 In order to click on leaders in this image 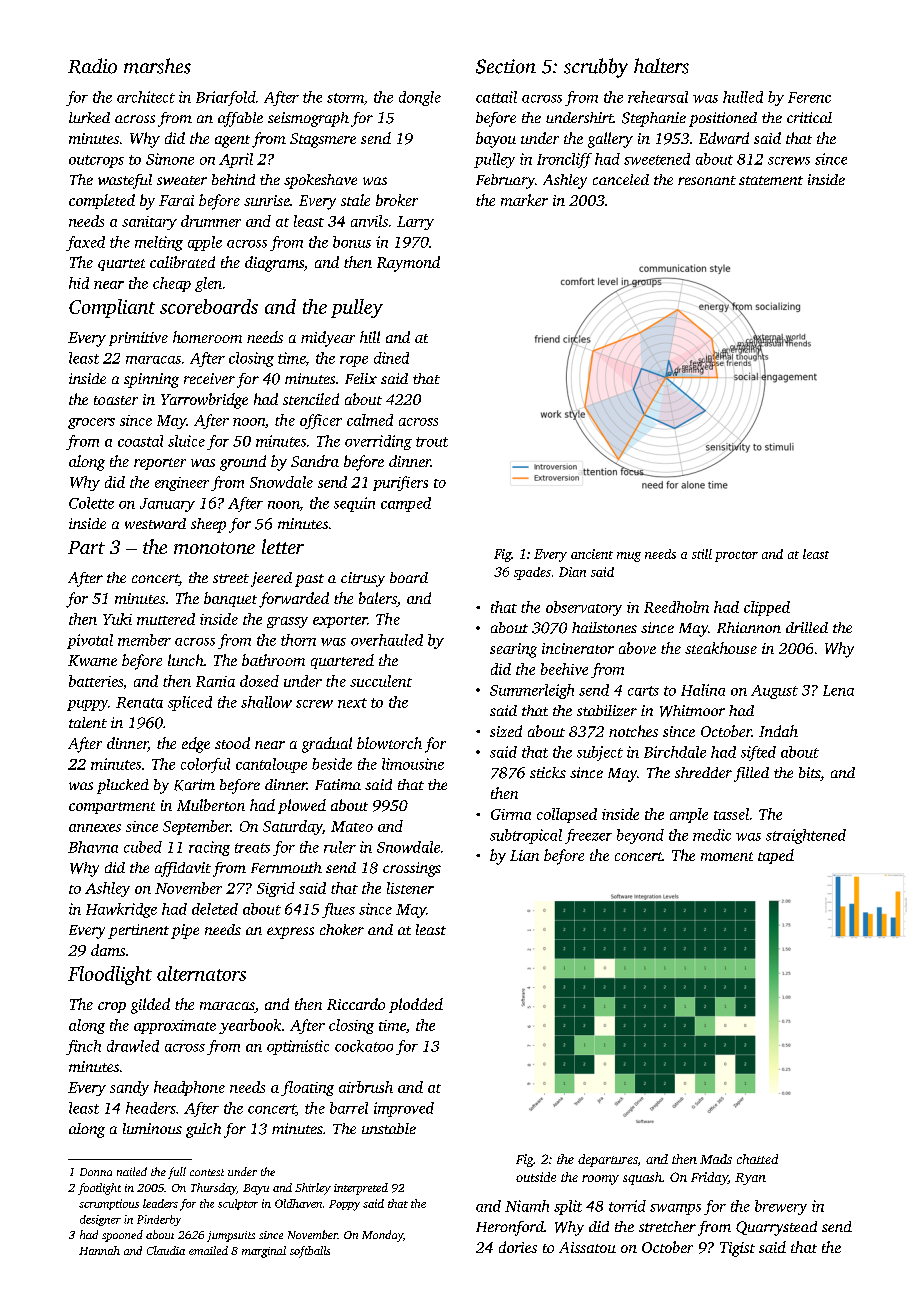, I will do `click(160, 1203)`.
